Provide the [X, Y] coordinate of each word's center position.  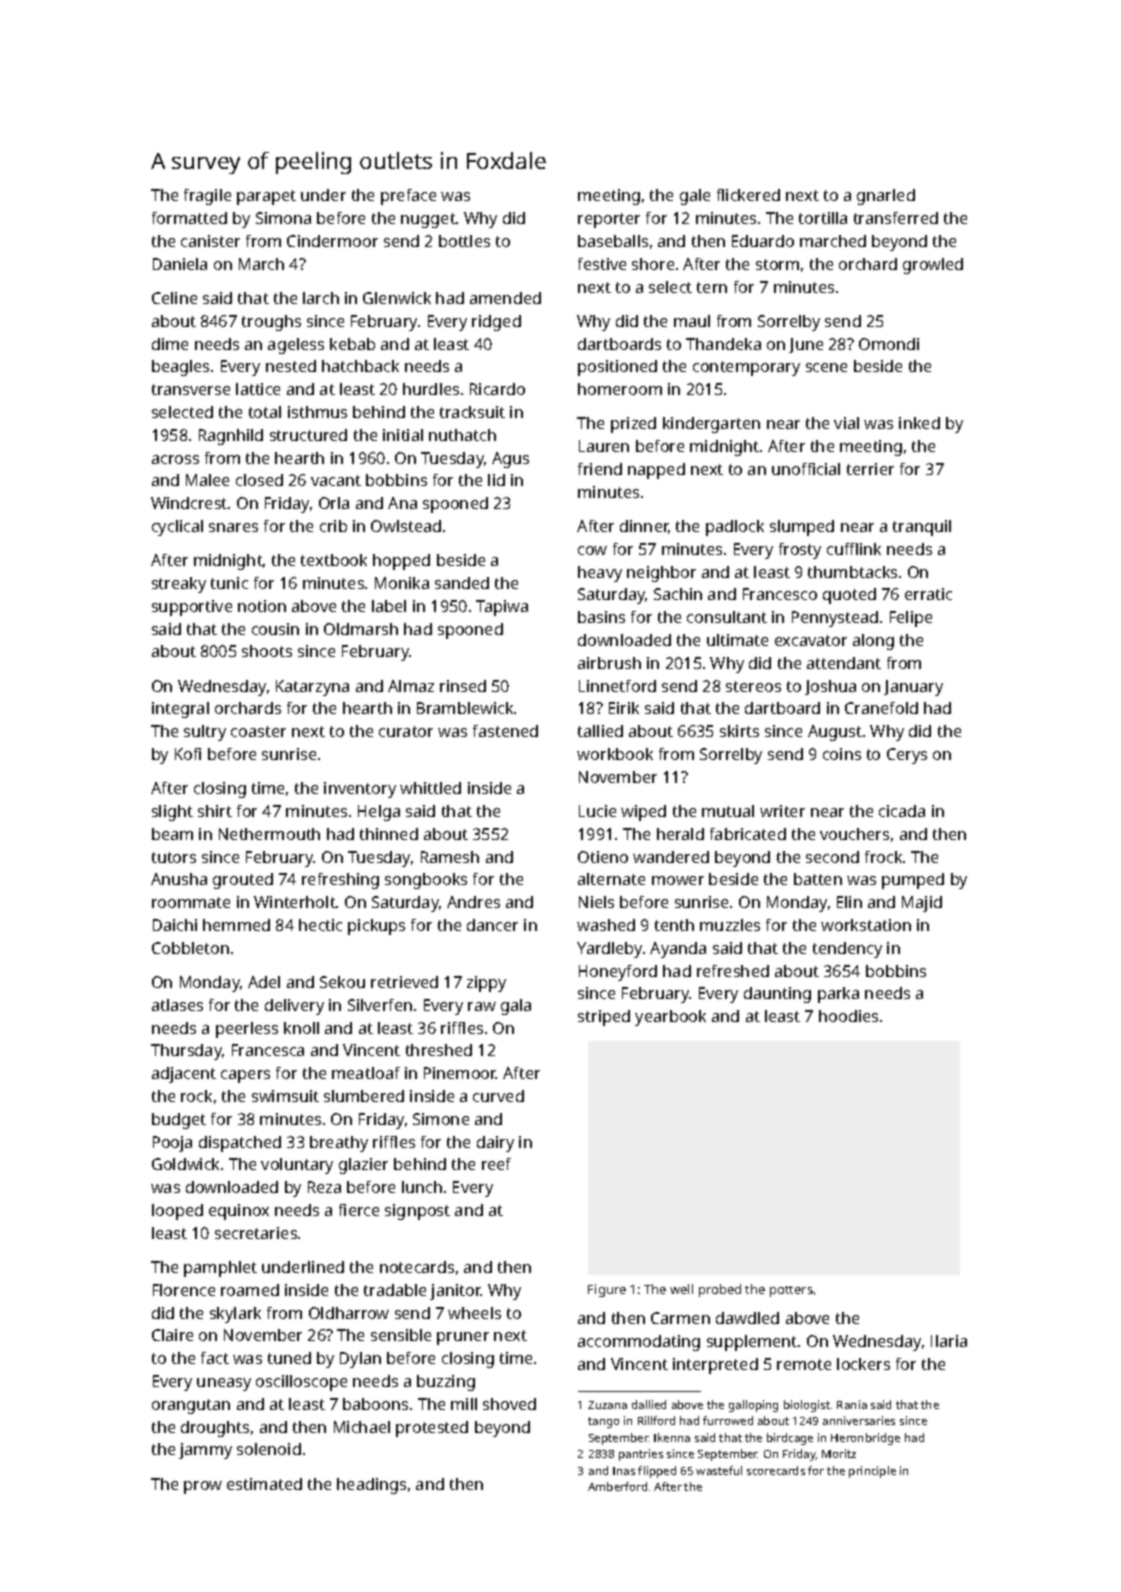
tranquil [922, 528]
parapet [266, 197]
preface [408, 197]
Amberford [617, 1486]
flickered [748, 195]
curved [498, 1096]
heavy [600, 574]
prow [203, 1487]
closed [259, 480]
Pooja [172, 1144]
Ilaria [949, 1341]
